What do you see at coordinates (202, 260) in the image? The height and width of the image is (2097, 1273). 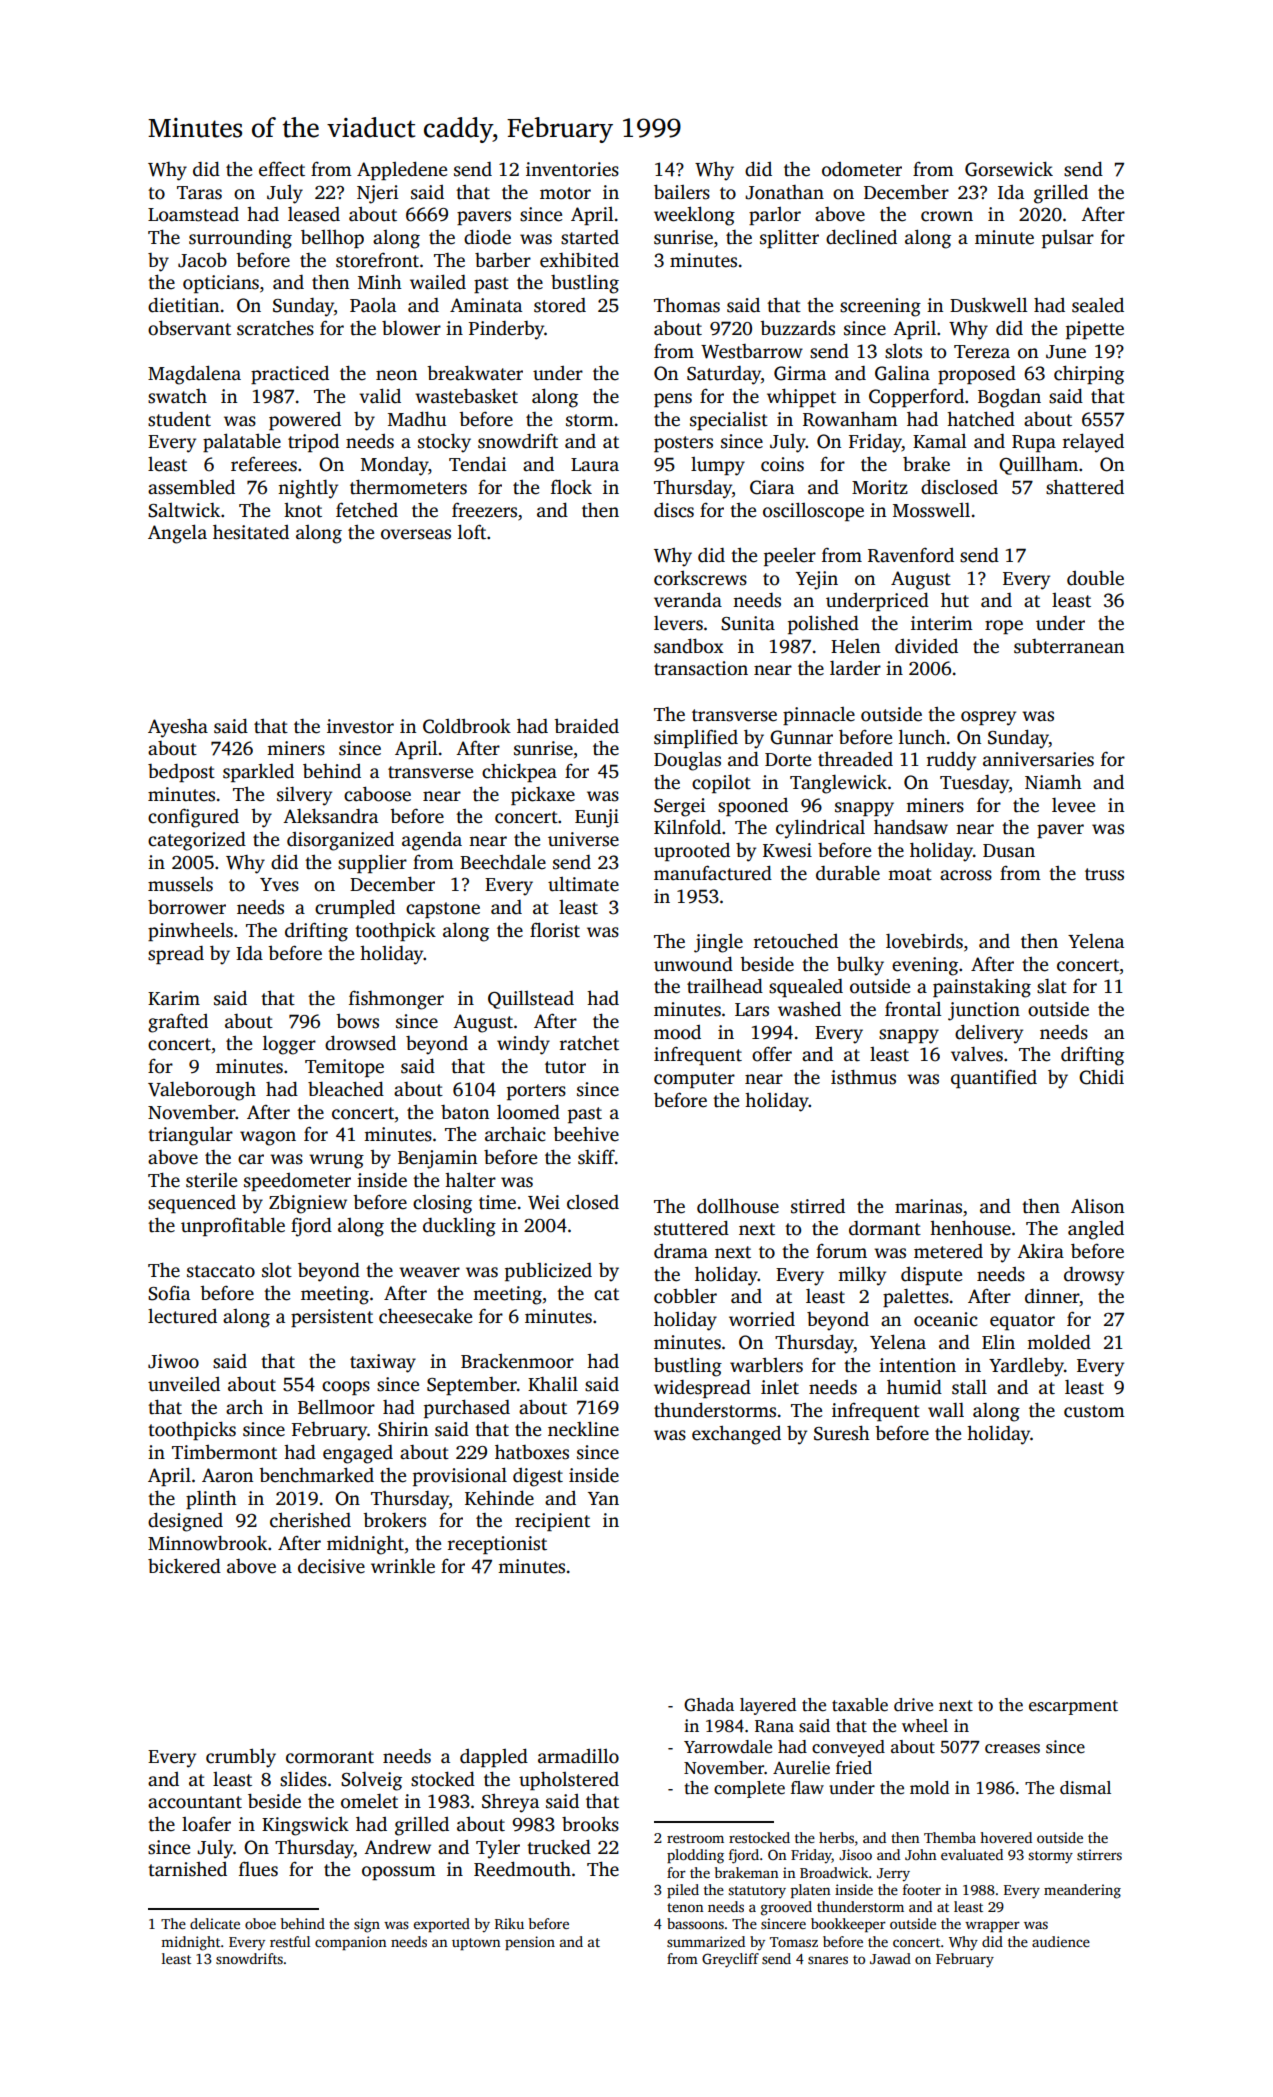 I see `Jacob` at bounding box center [202, 260].
